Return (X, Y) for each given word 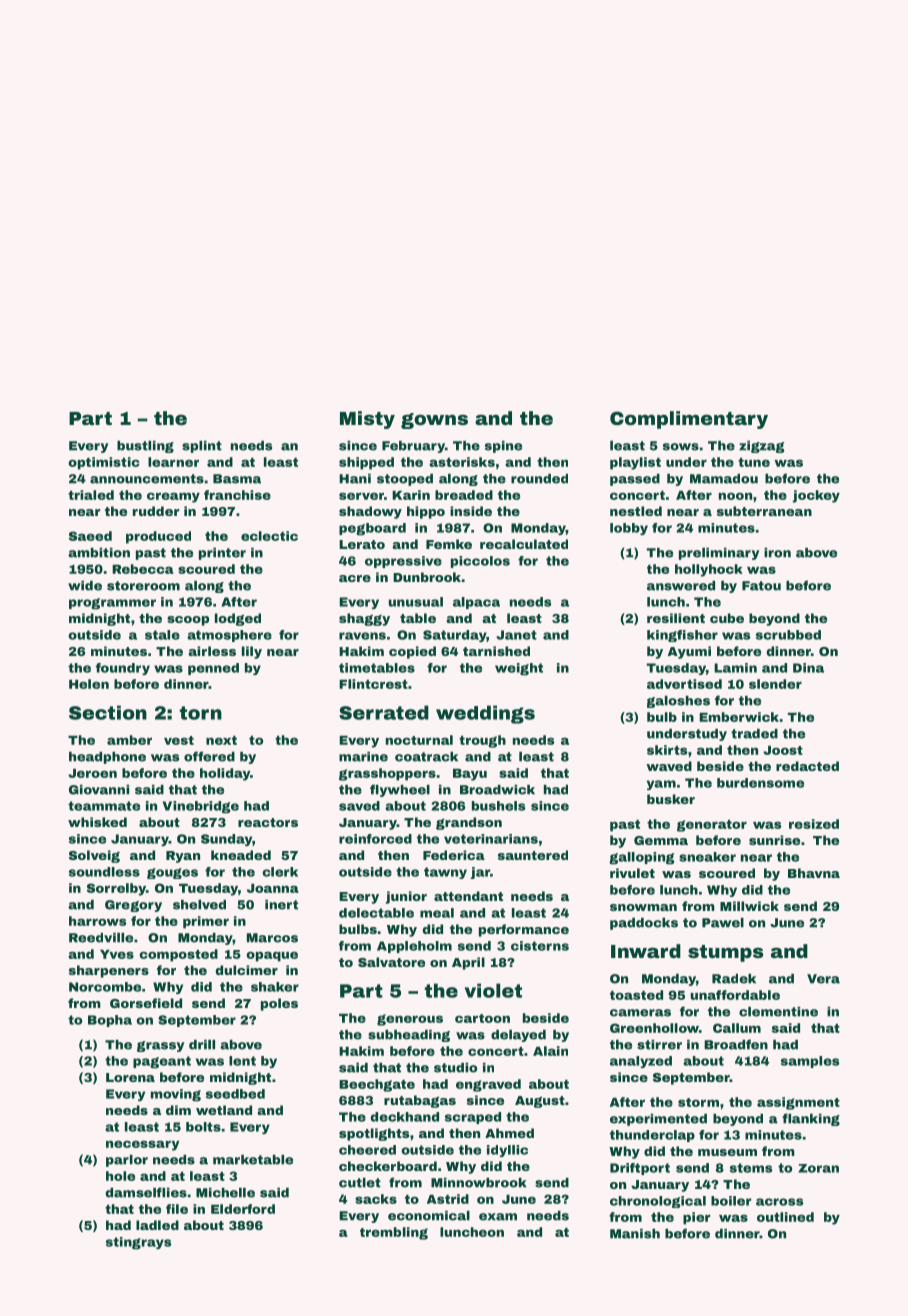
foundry (123, 669)
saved (359, 806)
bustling (145, 447)
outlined (785, 1217)
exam (498, 1217)
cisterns (540, 946)
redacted (807, 766)
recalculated (524, 544)
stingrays (138, 1243)
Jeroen (92, 773)
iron (777, 553)
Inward (646, 951)
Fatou (761, 586)
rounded (539, 479)
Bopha (110, 1021)
